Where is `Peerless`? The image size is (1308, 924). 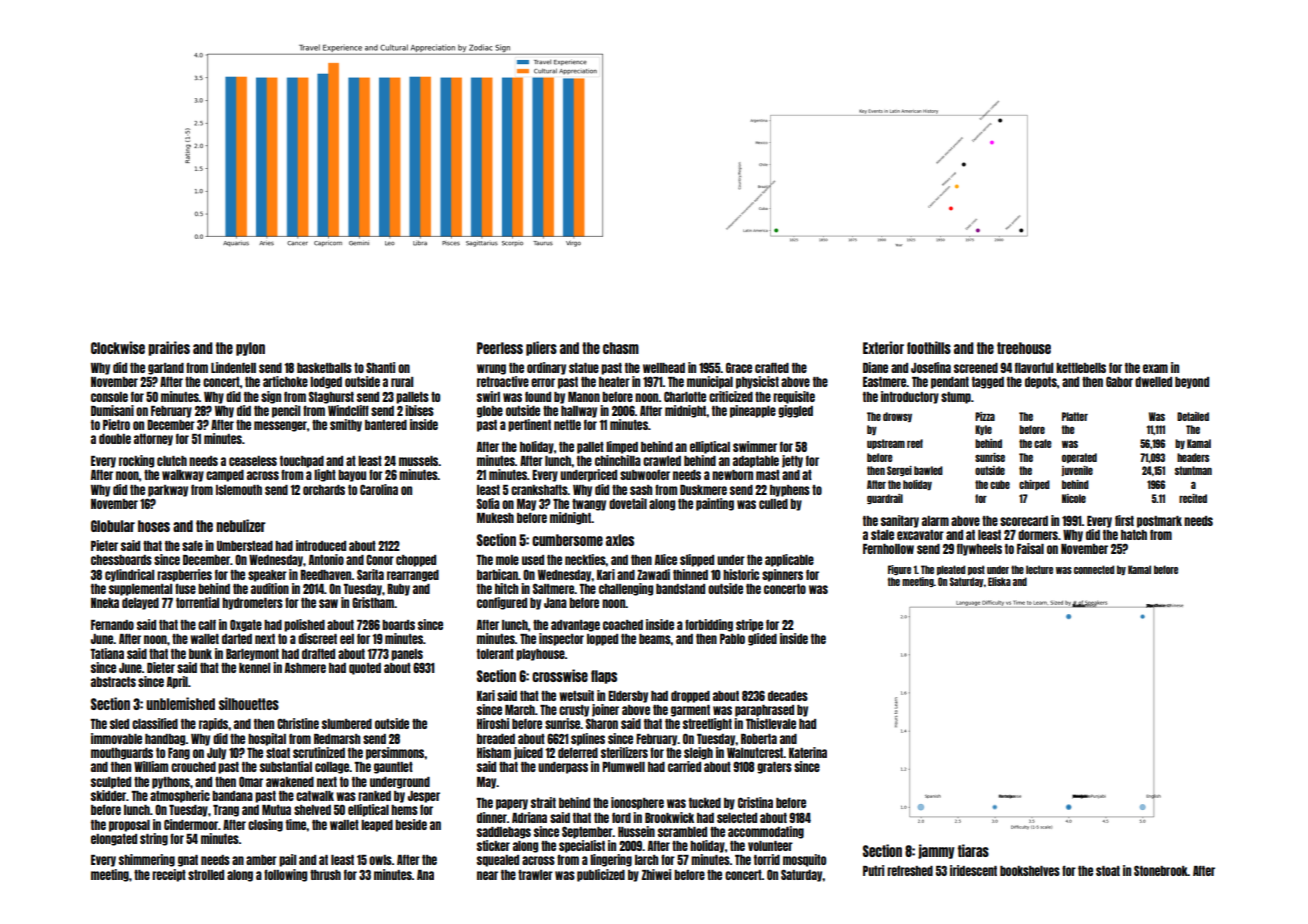
Peerless is located at coordinates (500, 348).
